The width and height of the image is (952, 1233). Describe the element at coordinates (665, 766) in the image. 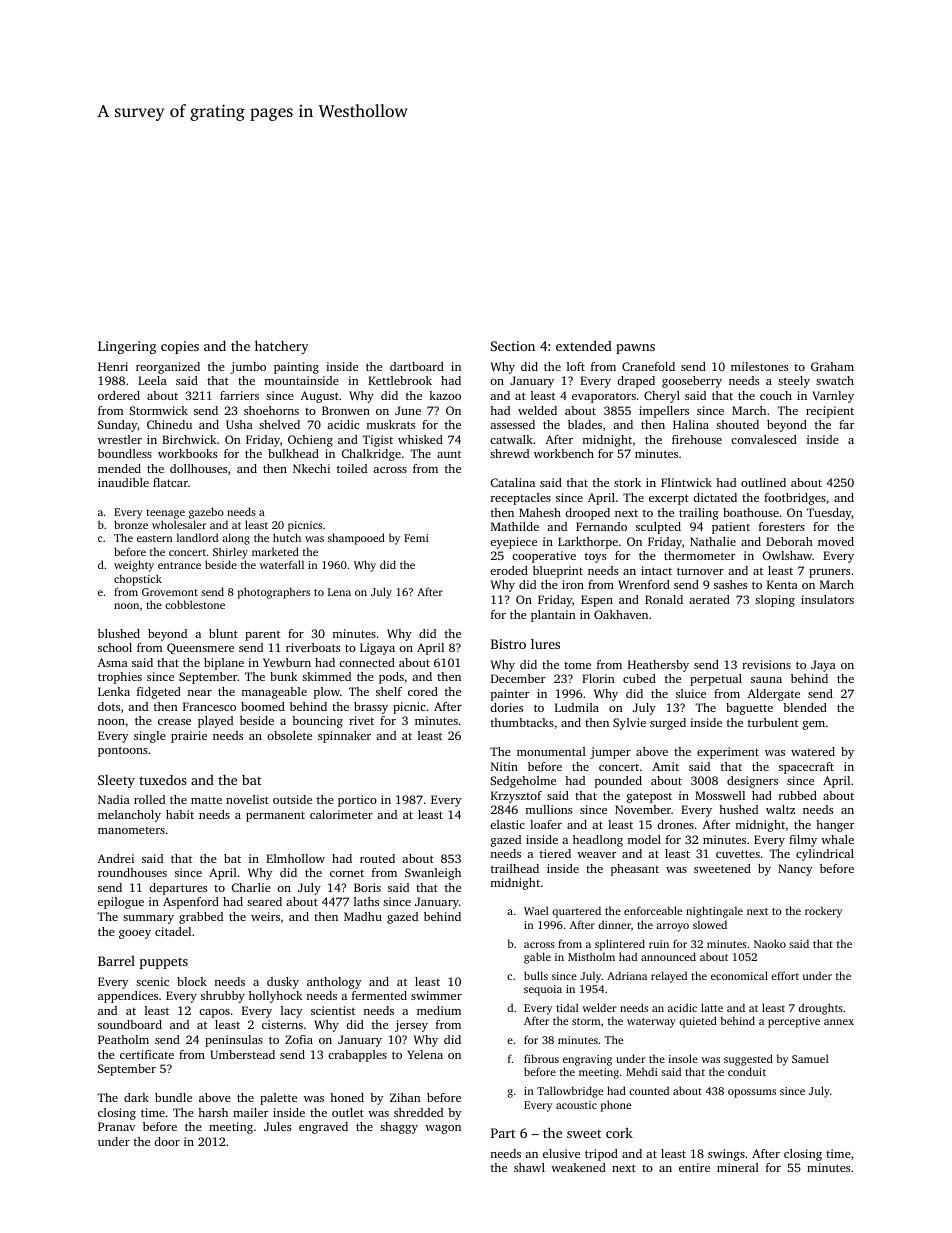

I see `Amit` at that location.
